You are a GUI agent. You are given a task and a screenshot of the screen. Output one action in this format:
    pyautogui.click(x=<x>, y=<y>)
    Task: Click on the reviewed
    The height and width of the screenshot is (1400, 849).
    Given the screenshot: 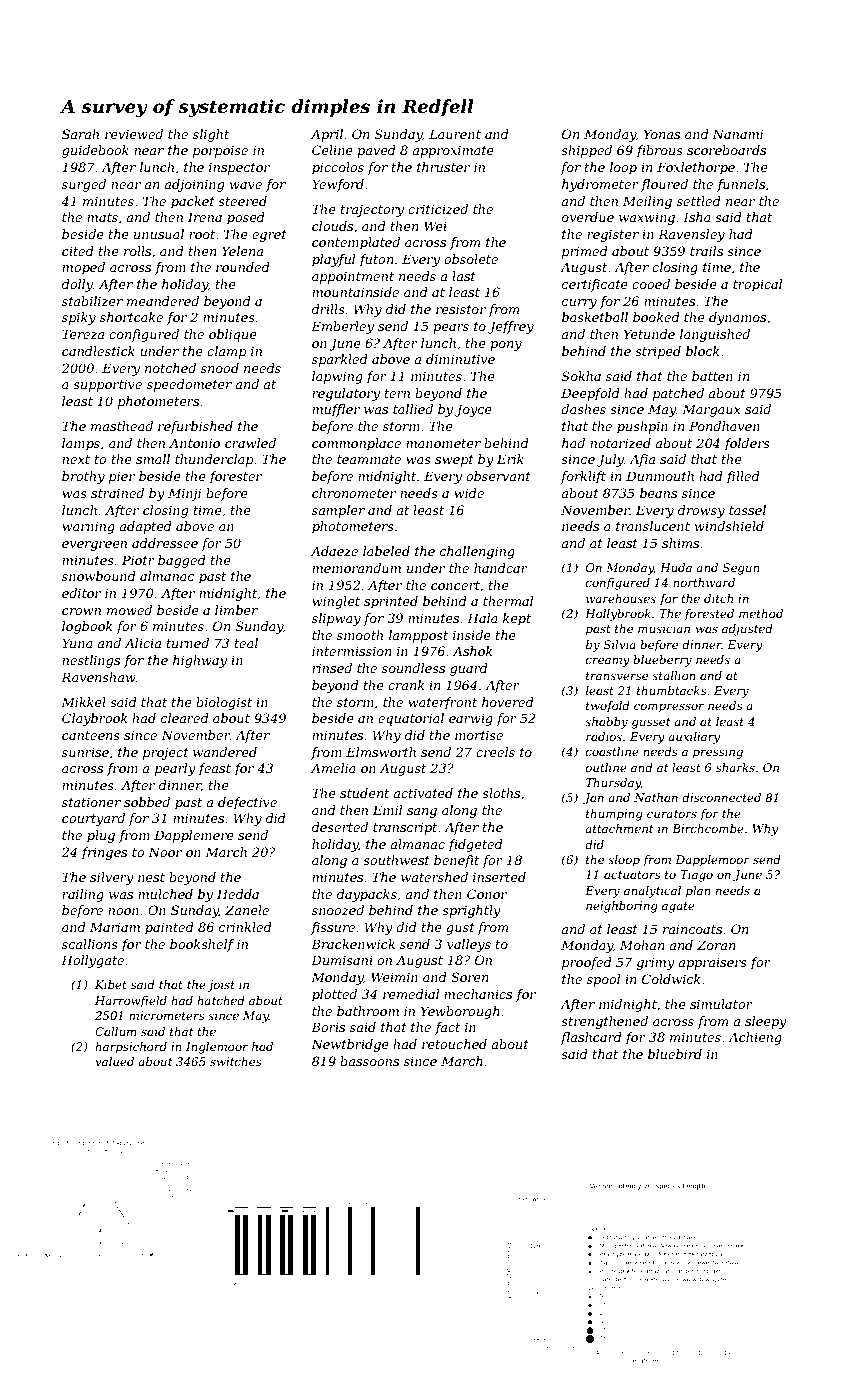 What is the action you would take?
    pyautogui.click(x=134, y=134)
